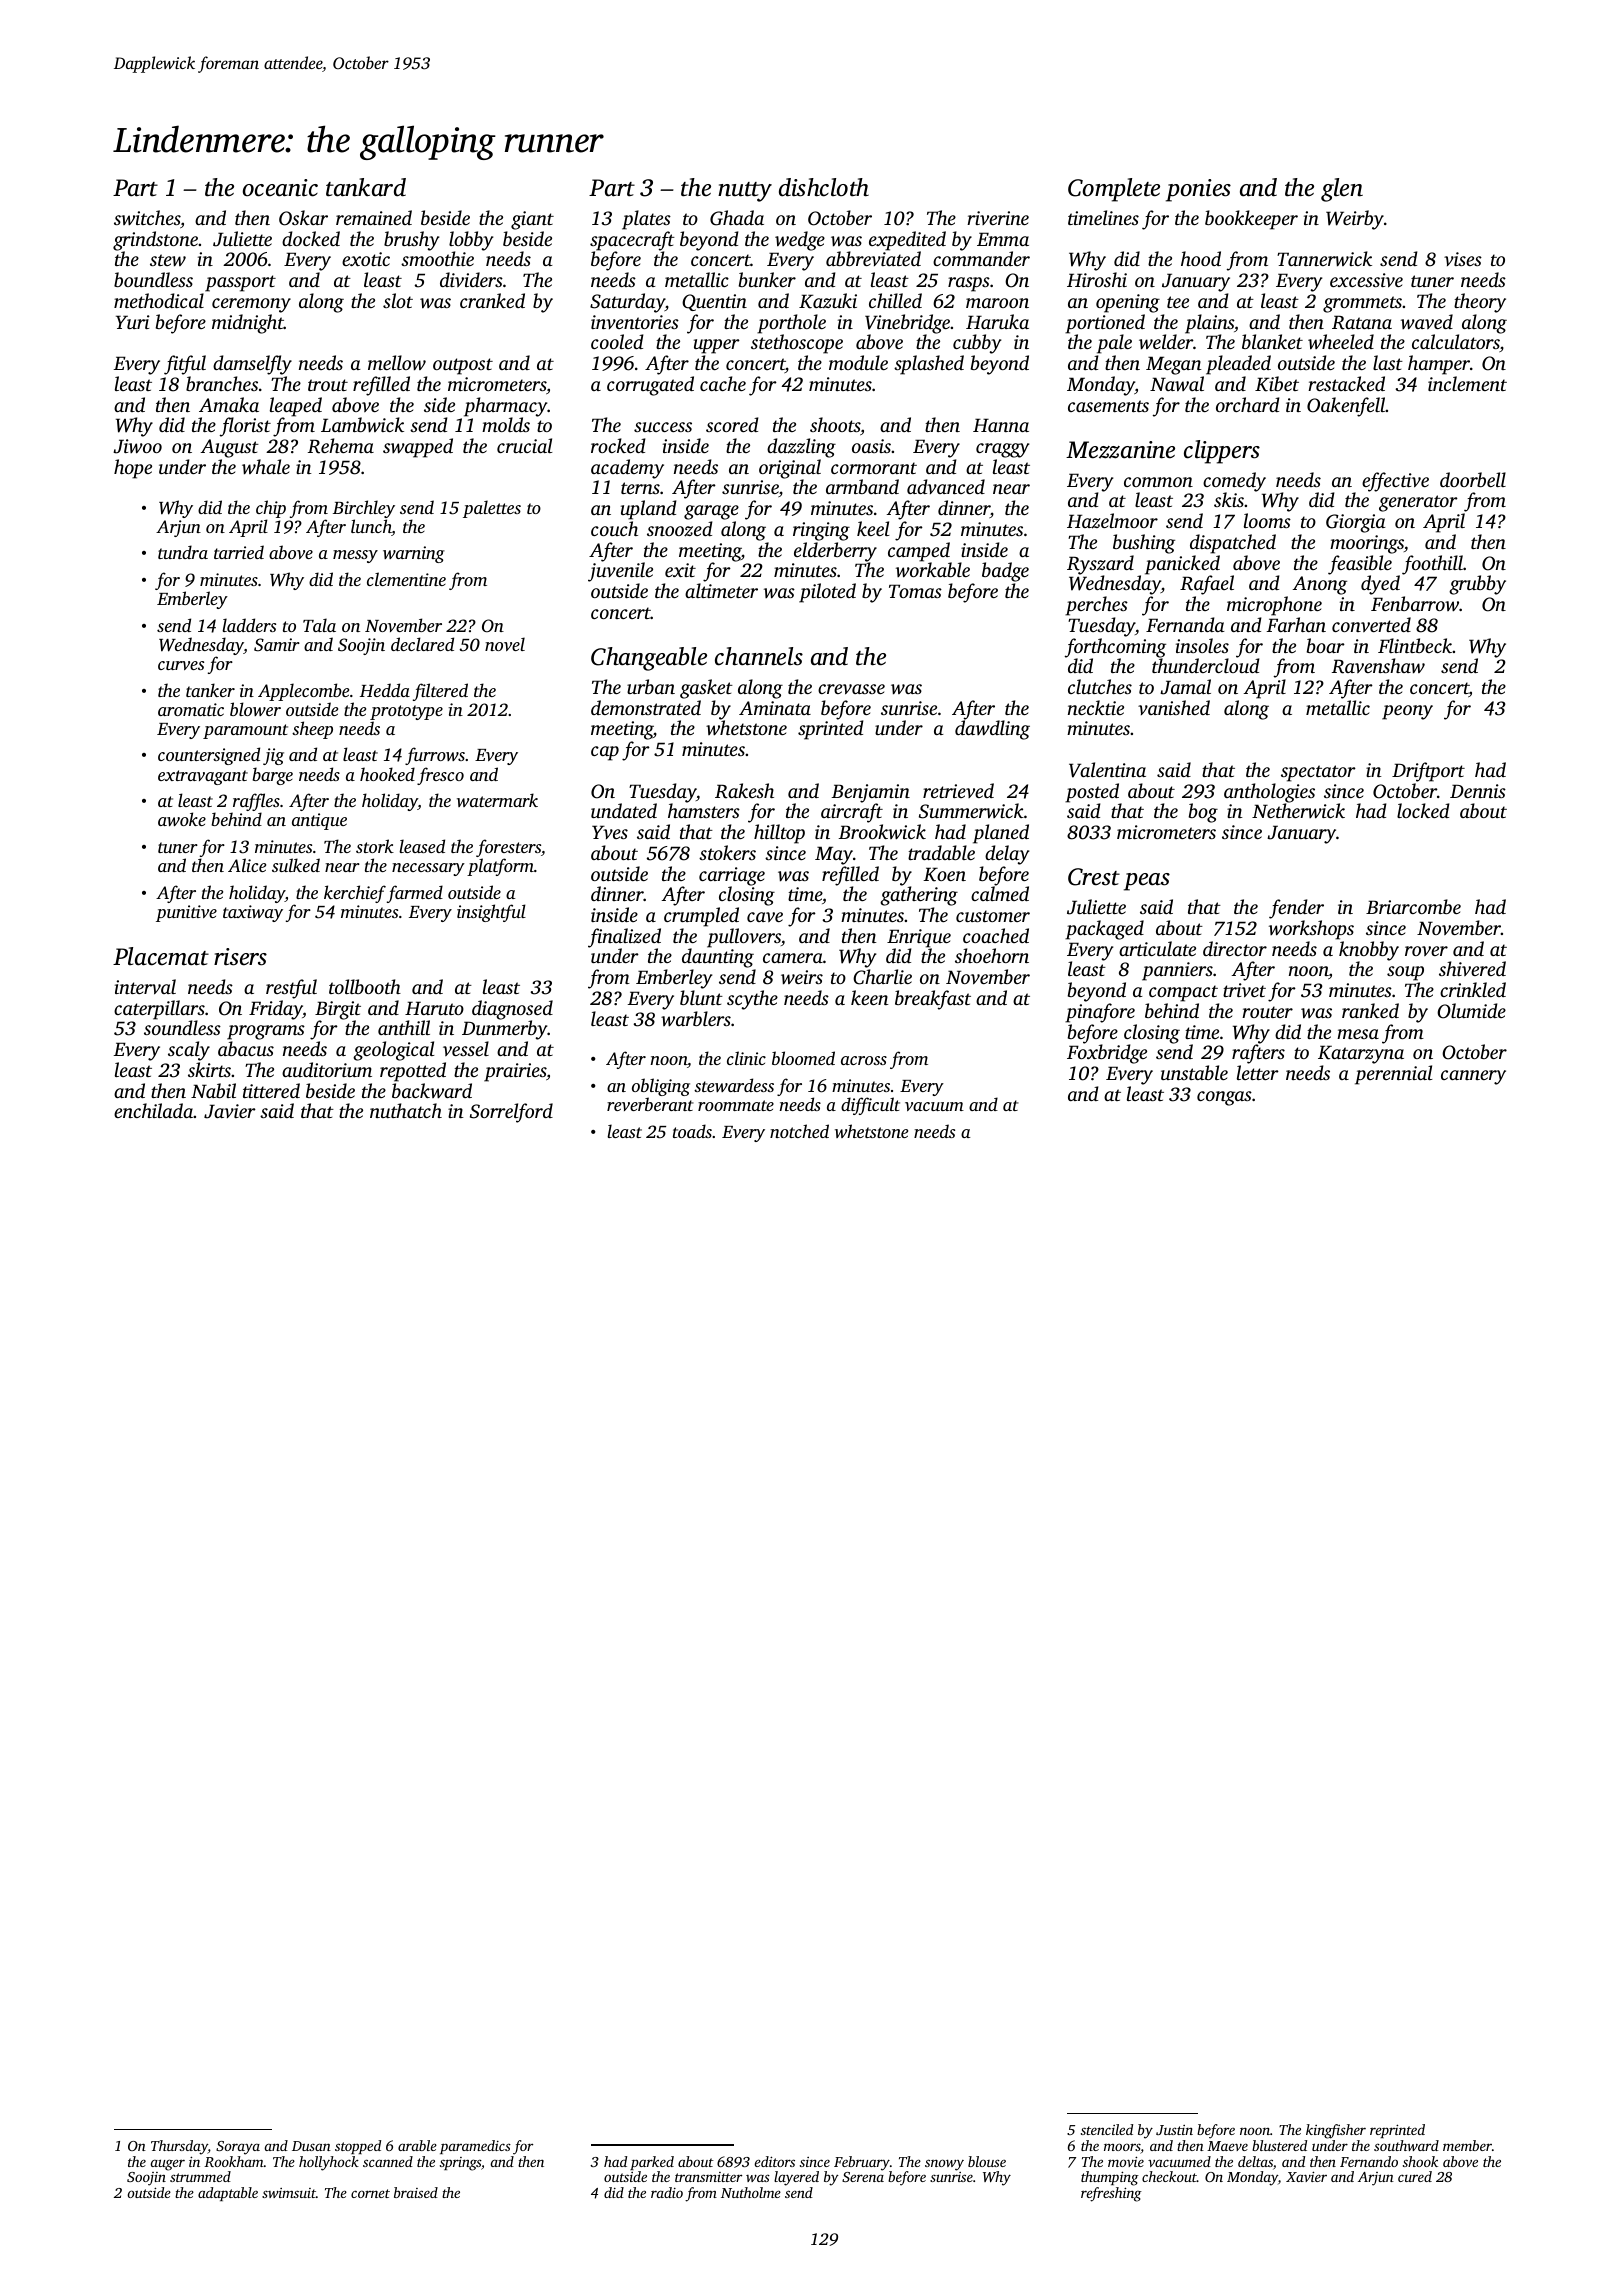 Image resolution: width=1620 pixels, height=2292 pixels. Describe the element at coordinates (799, 1131) in the screenshot. I see `notched` at that location.
